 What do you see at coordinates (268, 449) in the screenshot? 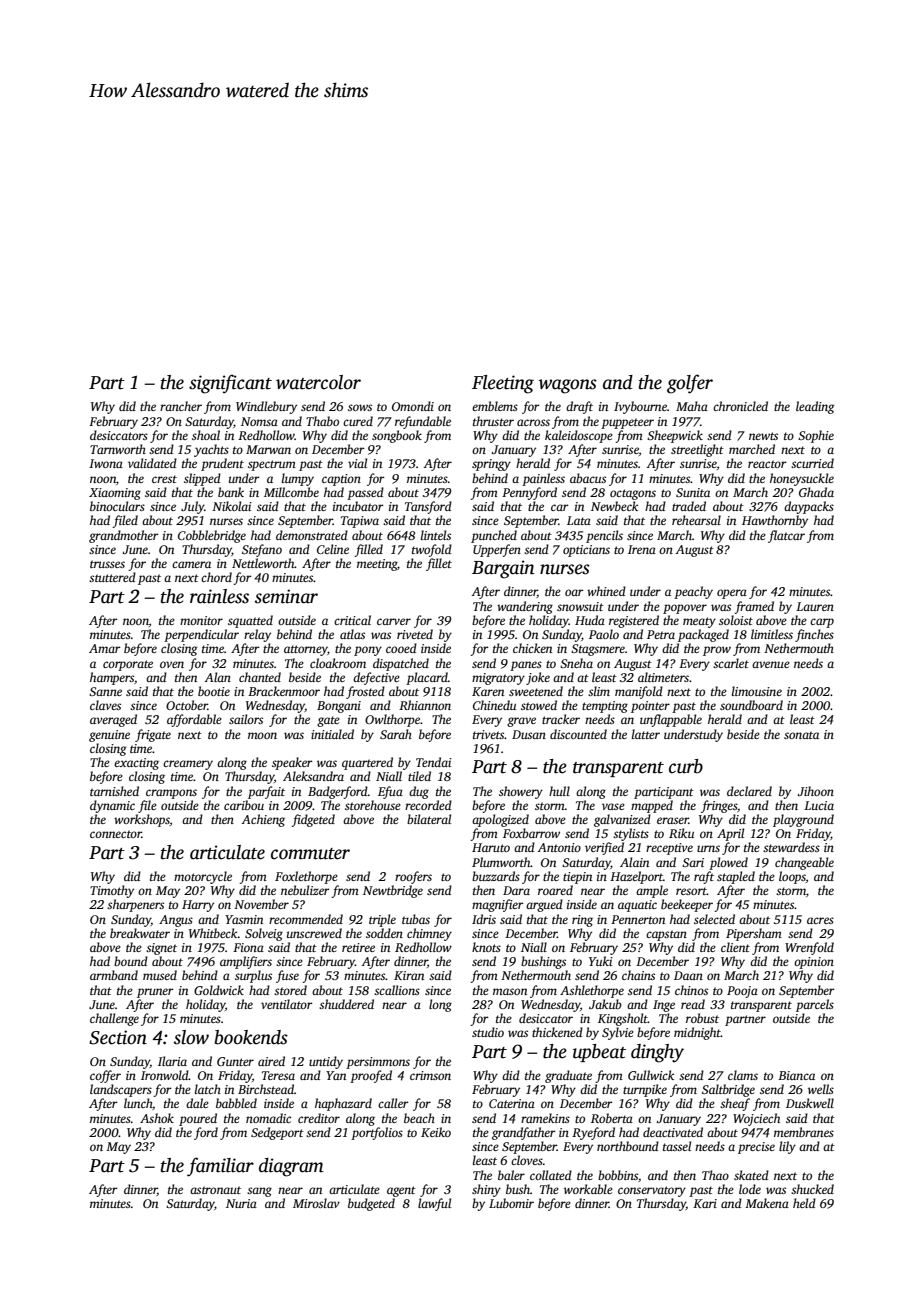
I see `Marwan` at bounding box center [268, 449].
